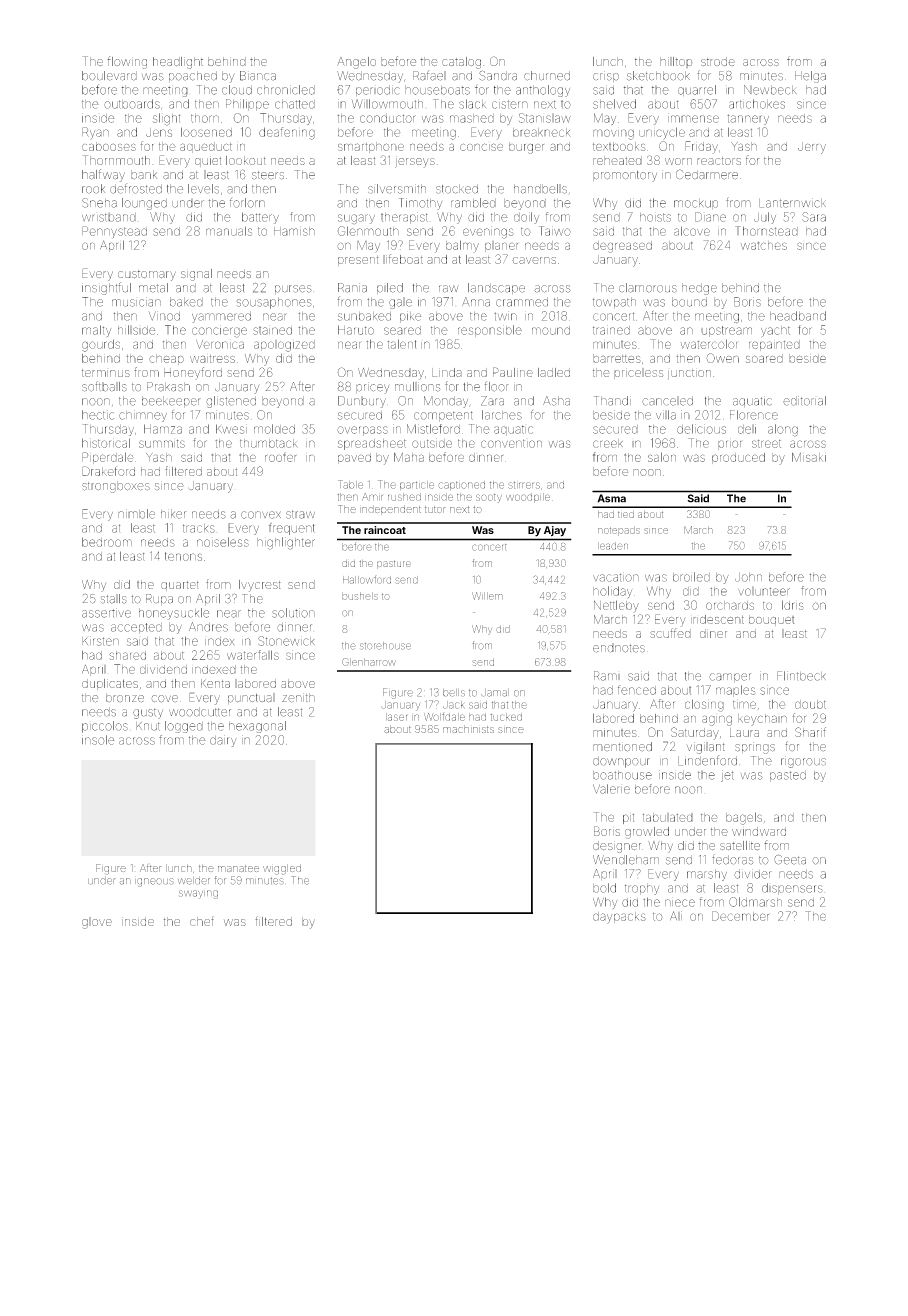 The height and width of the image is (1316, 908). What do you see at coordinates (147, 275) in the image?
I see `customary` at bounding box center [147, 275].
